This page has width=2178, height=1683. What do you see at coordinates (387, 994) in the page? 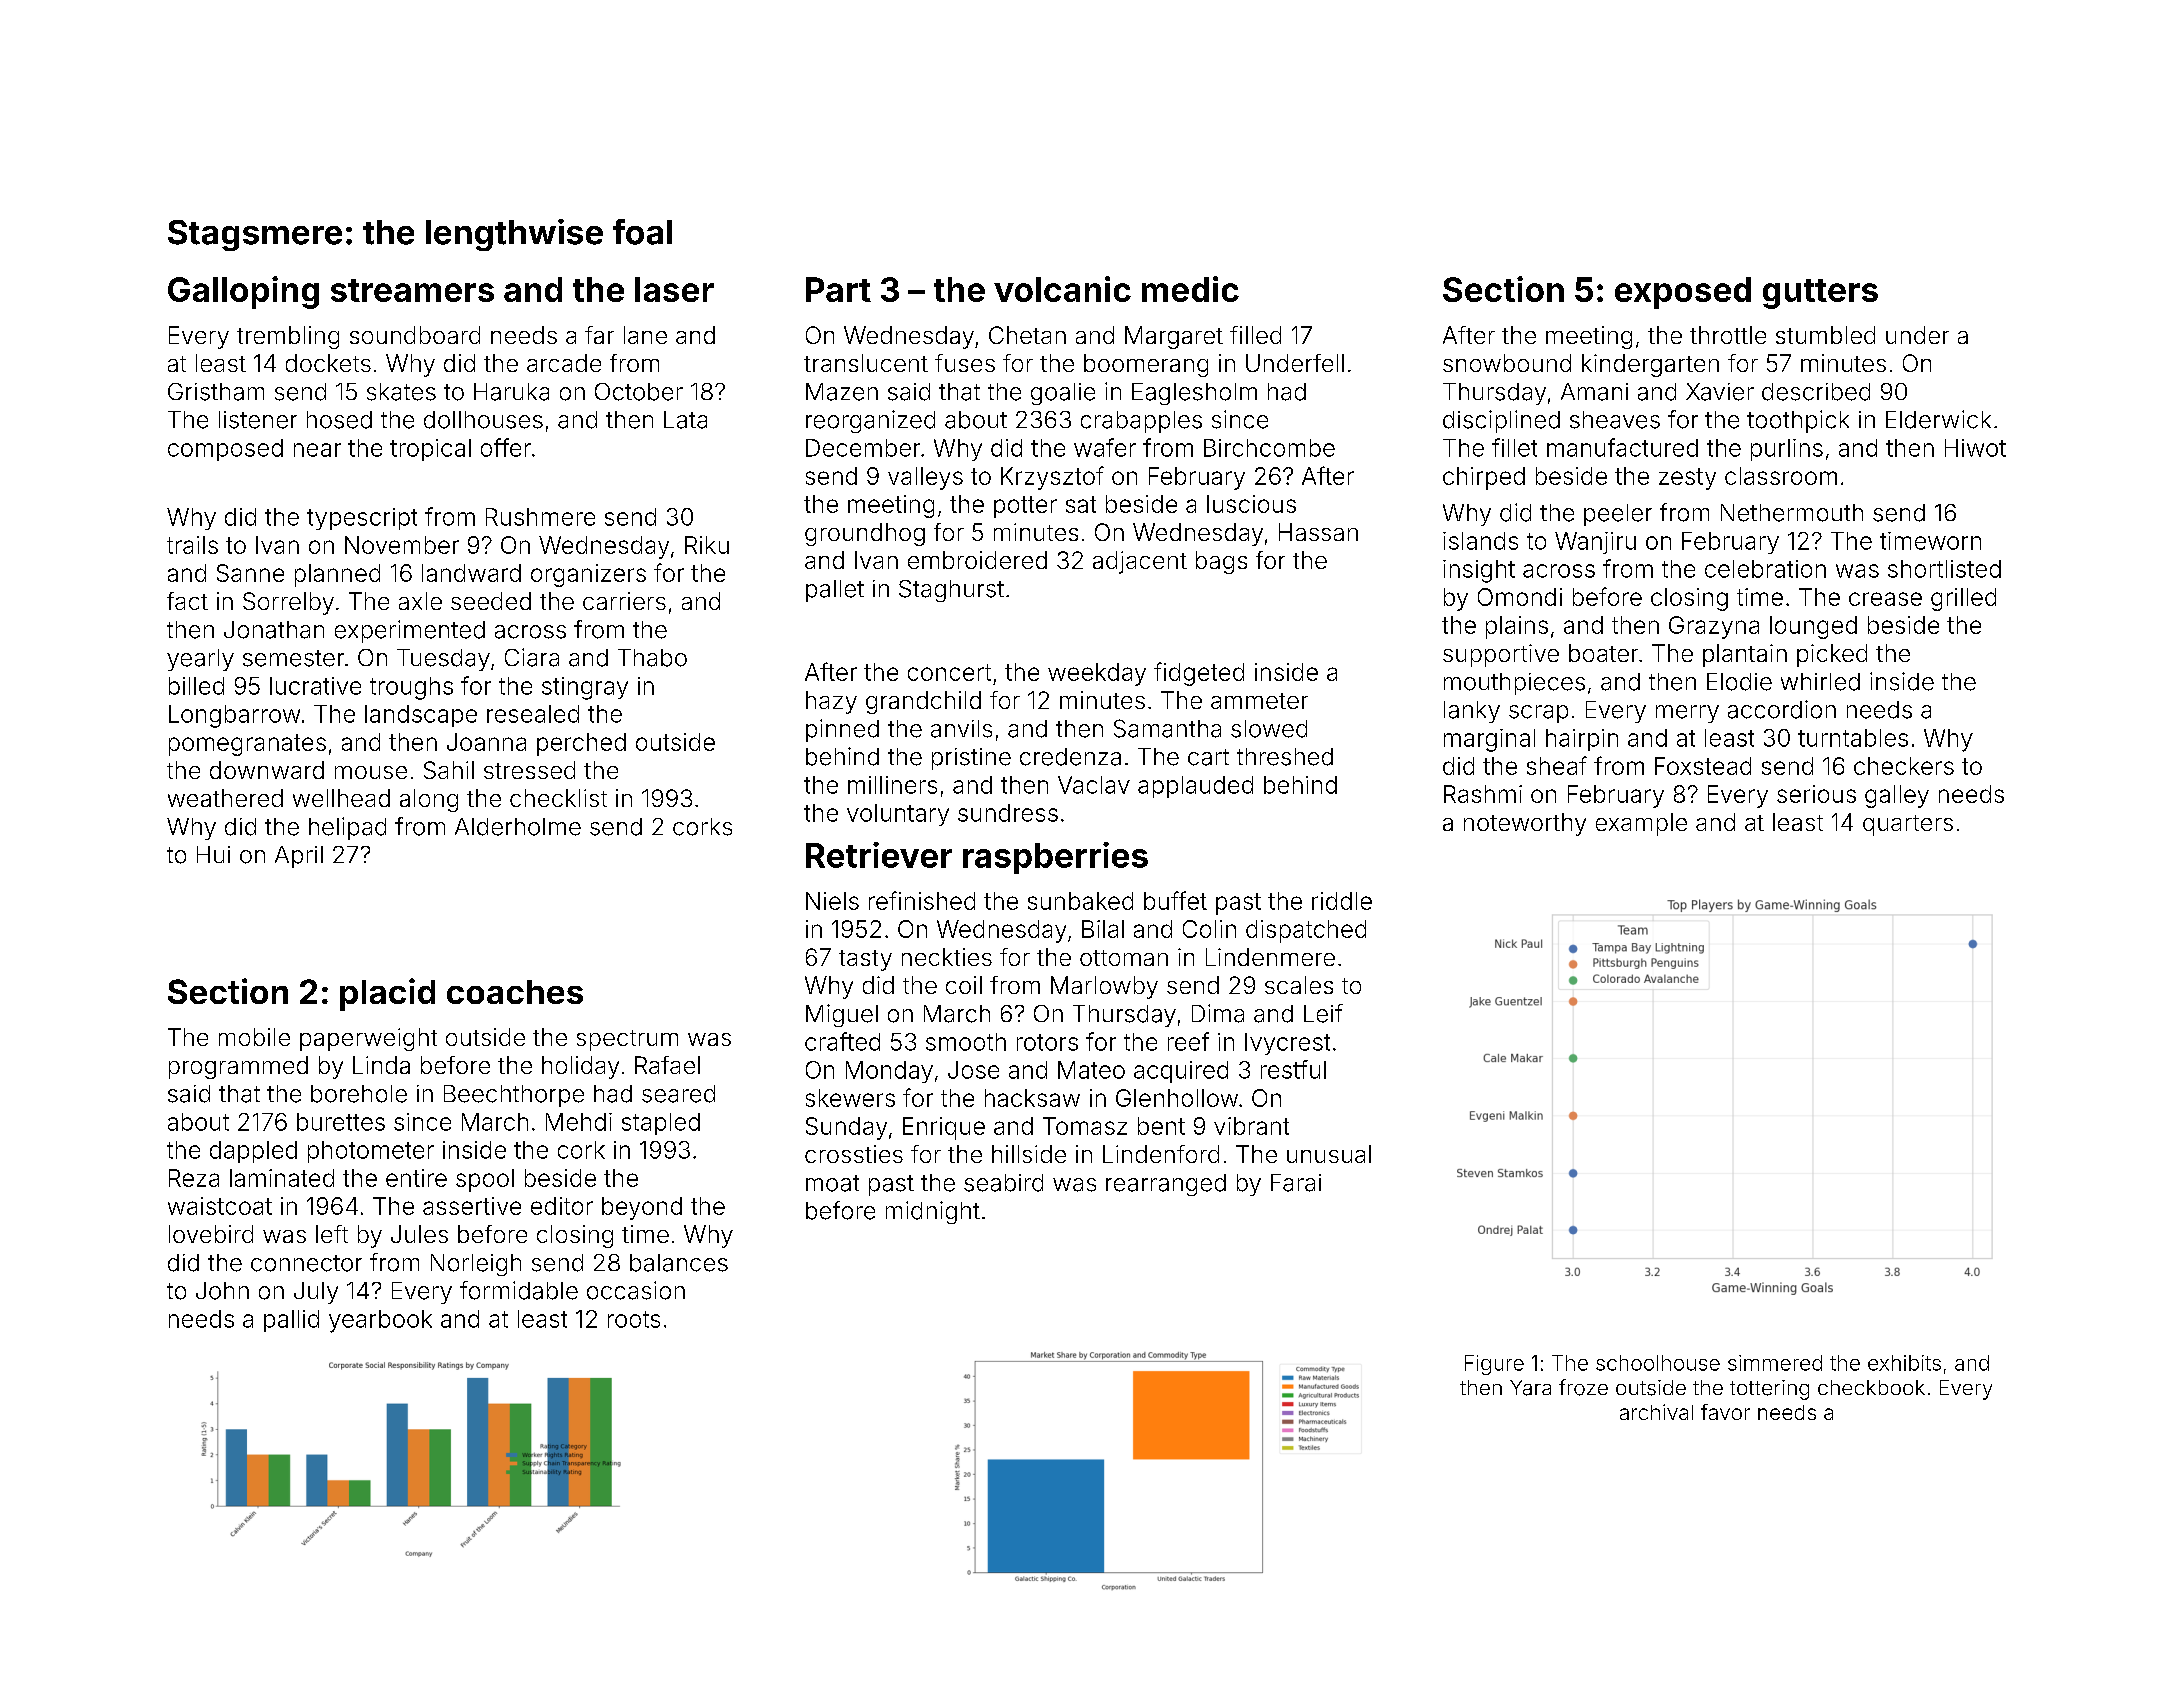
I see `placid` at bounding box center [387, 994].
